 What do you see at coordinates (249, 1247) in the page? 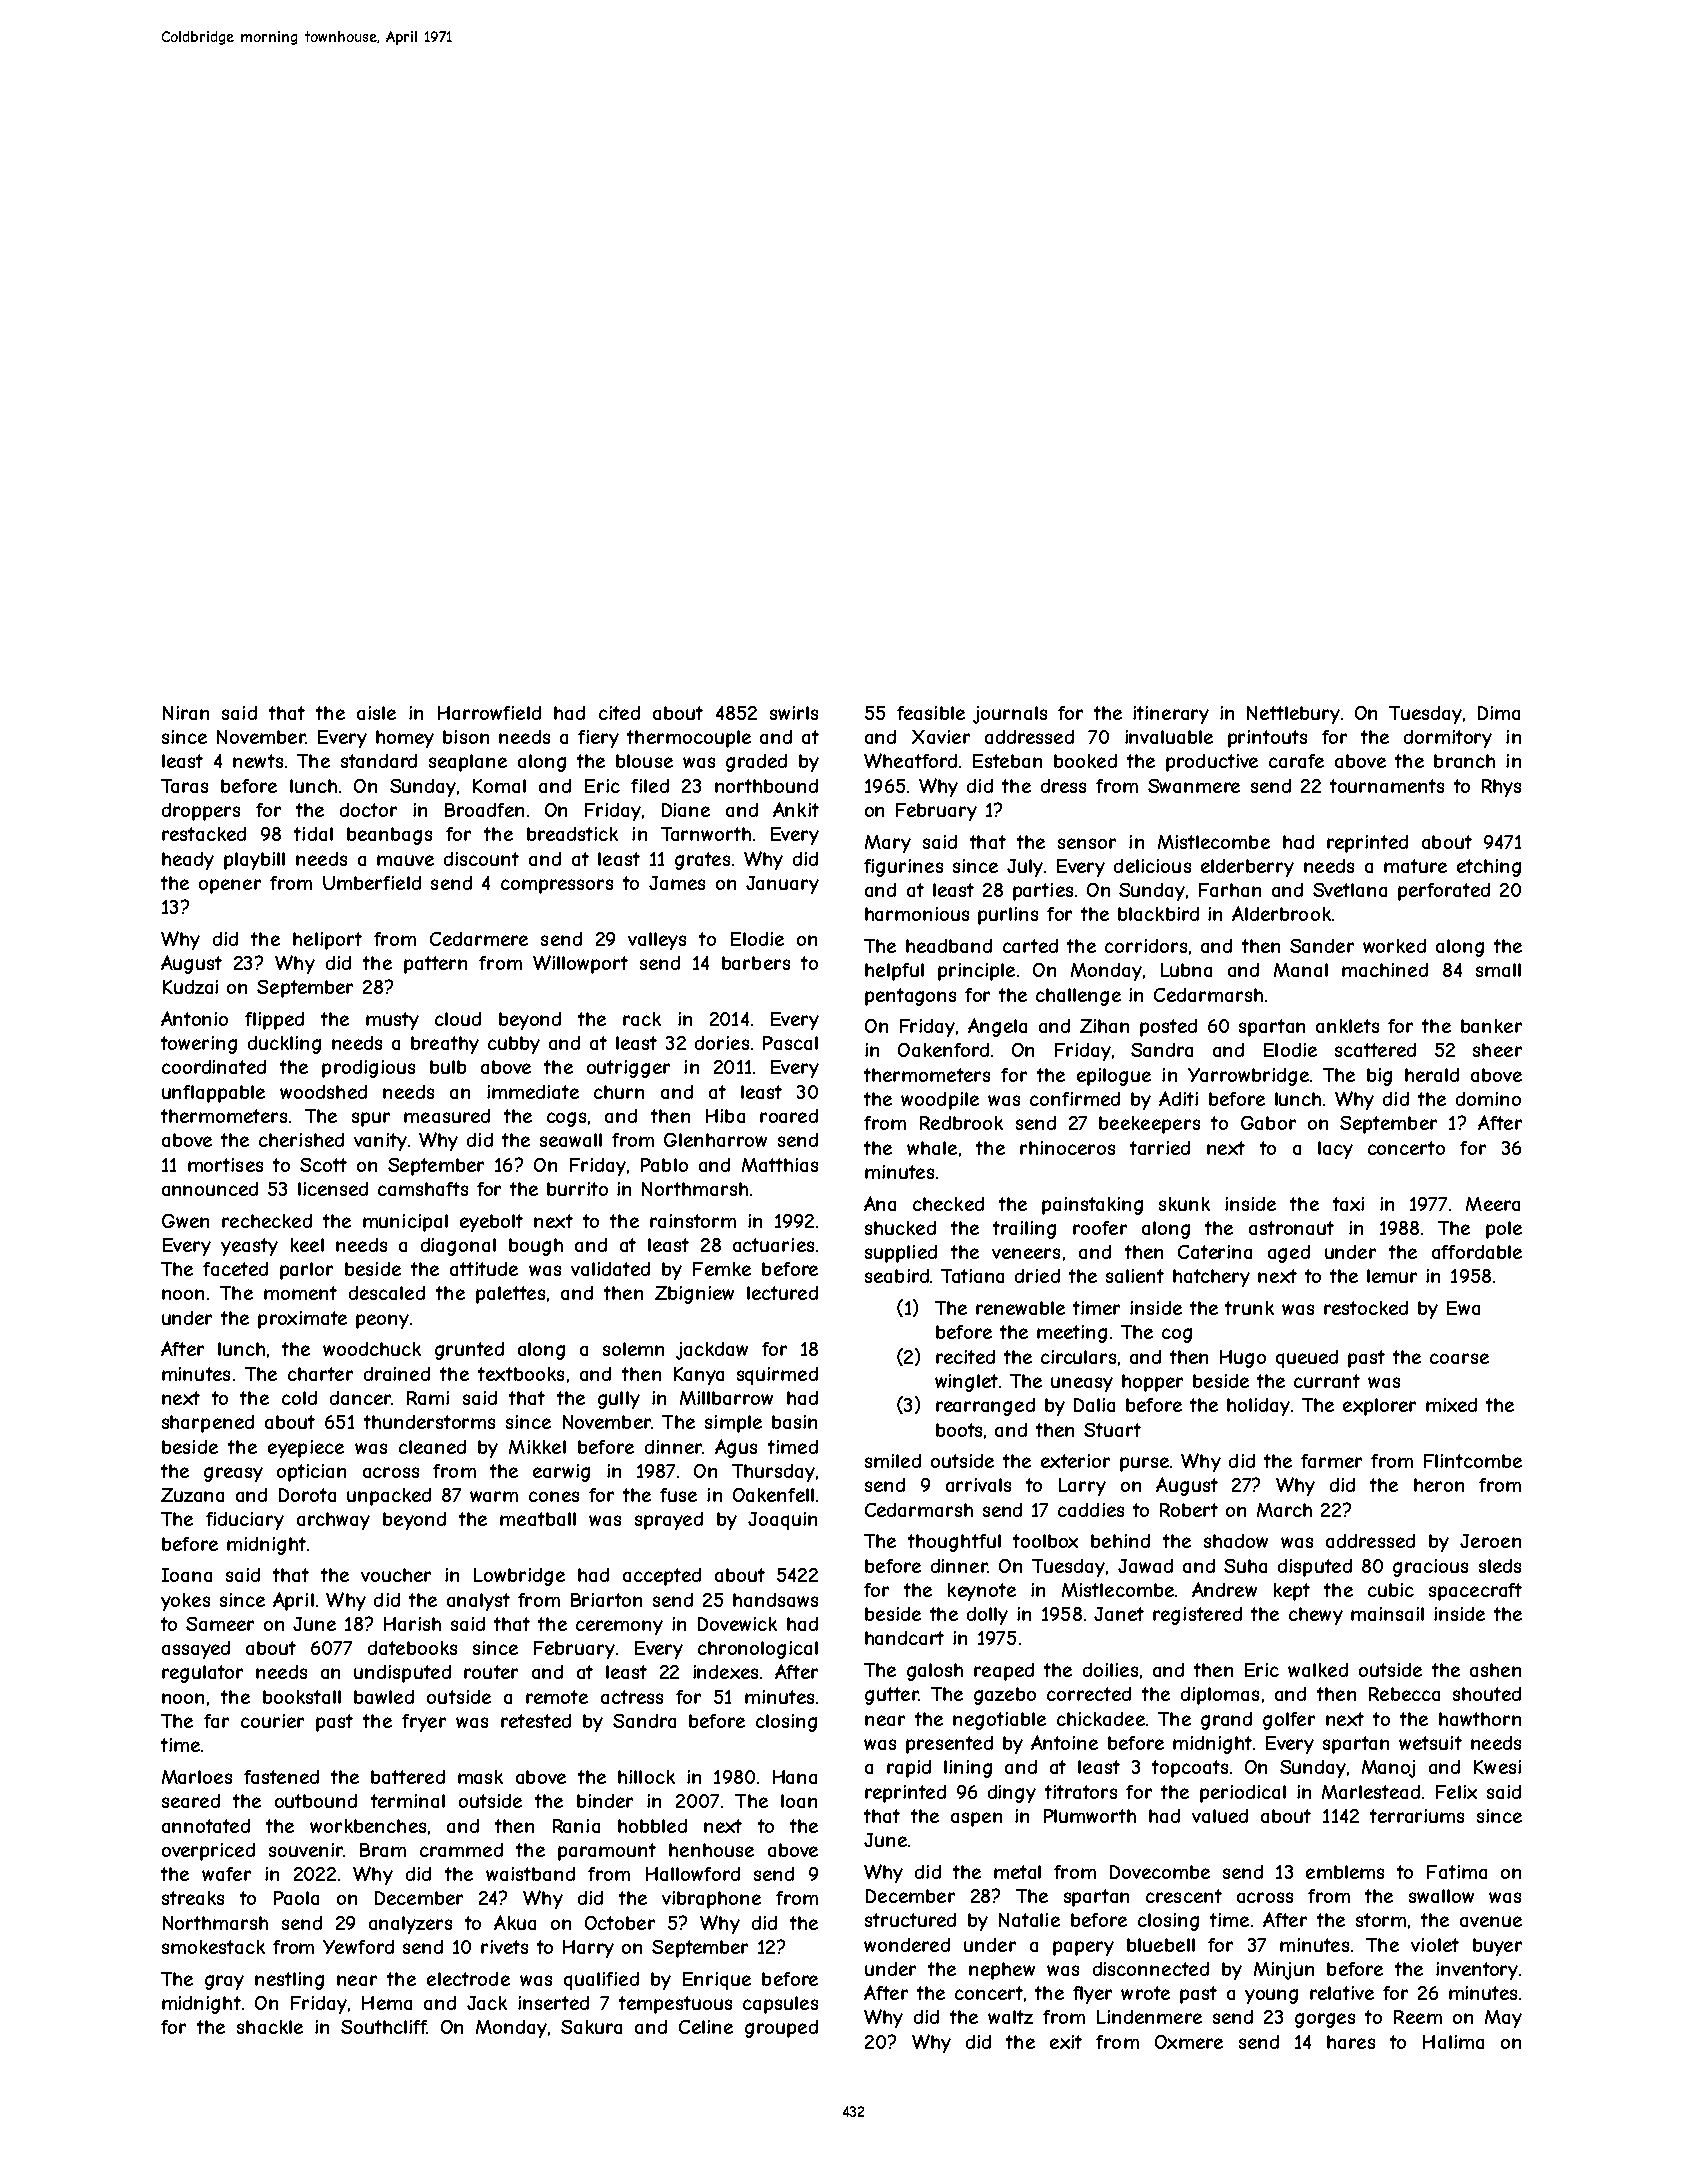
I see `yeasty` at bounding box center [249, 1247].
